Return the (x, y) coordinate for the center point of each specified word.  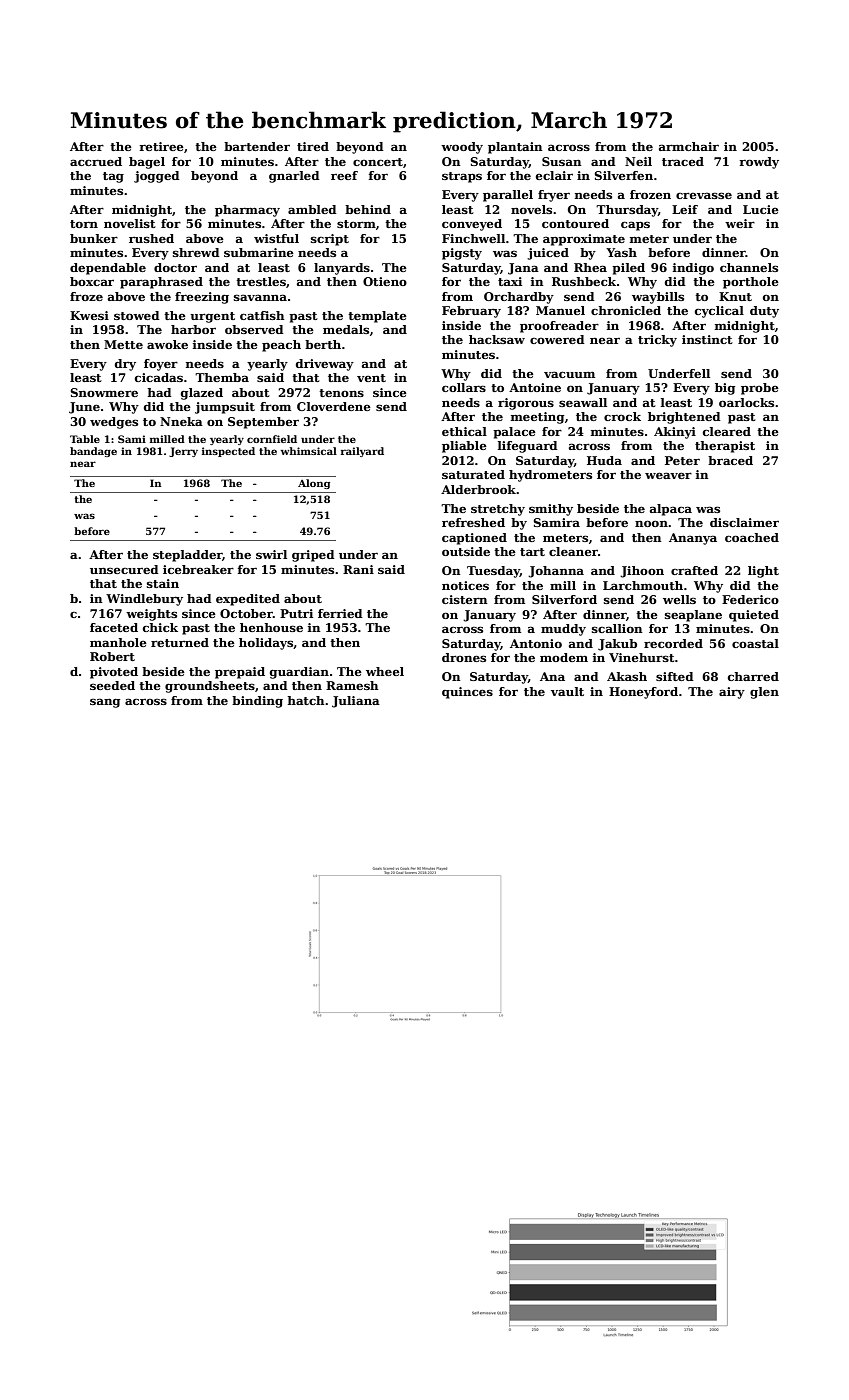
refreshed (473, 522)
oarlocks (746, 402)
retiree (162, 146)
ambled (312, 209)
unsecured (124, 569)
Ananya (693, 539)
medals (346, 329)
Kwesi (89, 315)
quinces (467, 693)
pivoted (114, 673)
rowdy (759, 163)
